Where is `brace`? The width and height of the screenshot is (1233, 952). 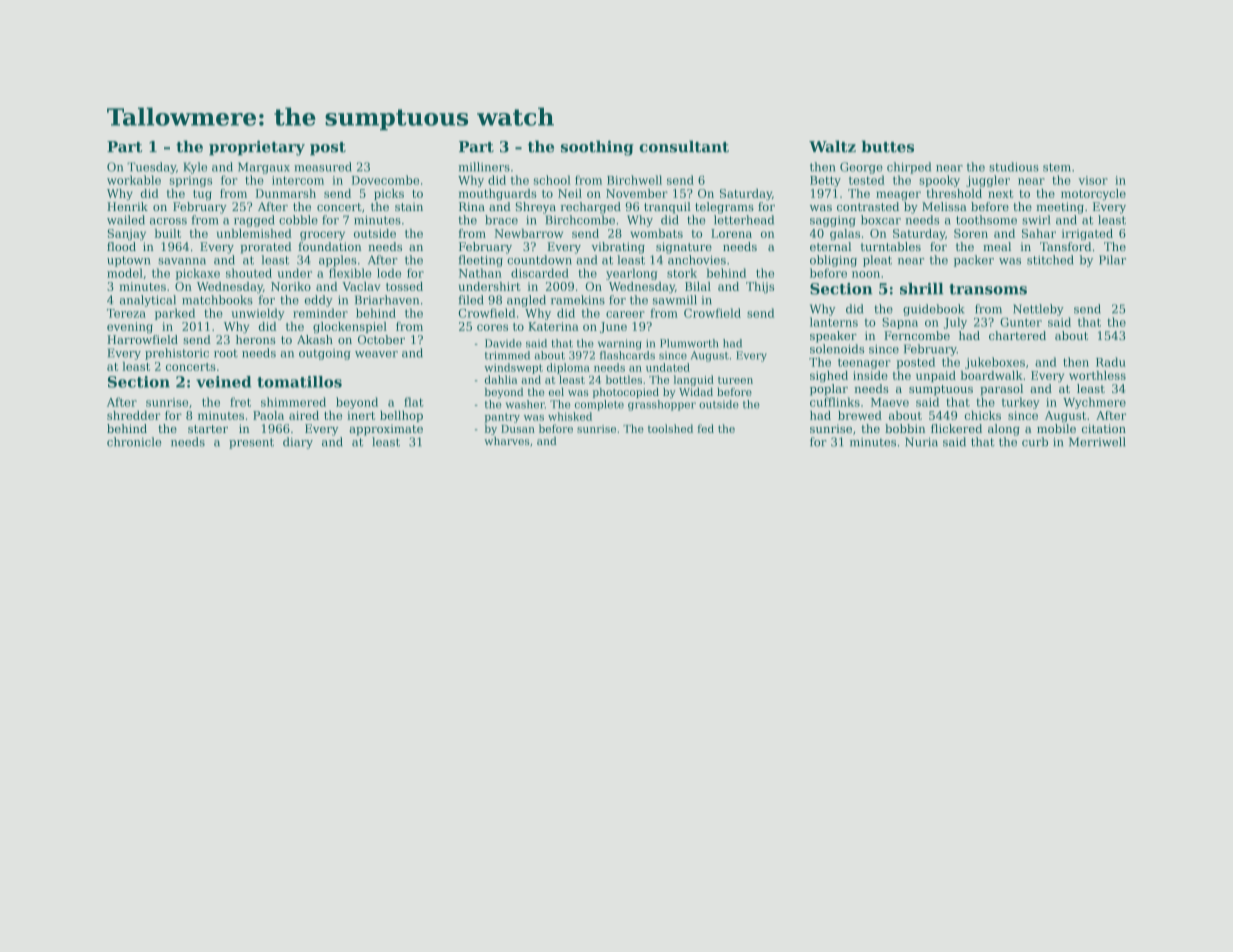
brace is located at coordinates (501, 220).
